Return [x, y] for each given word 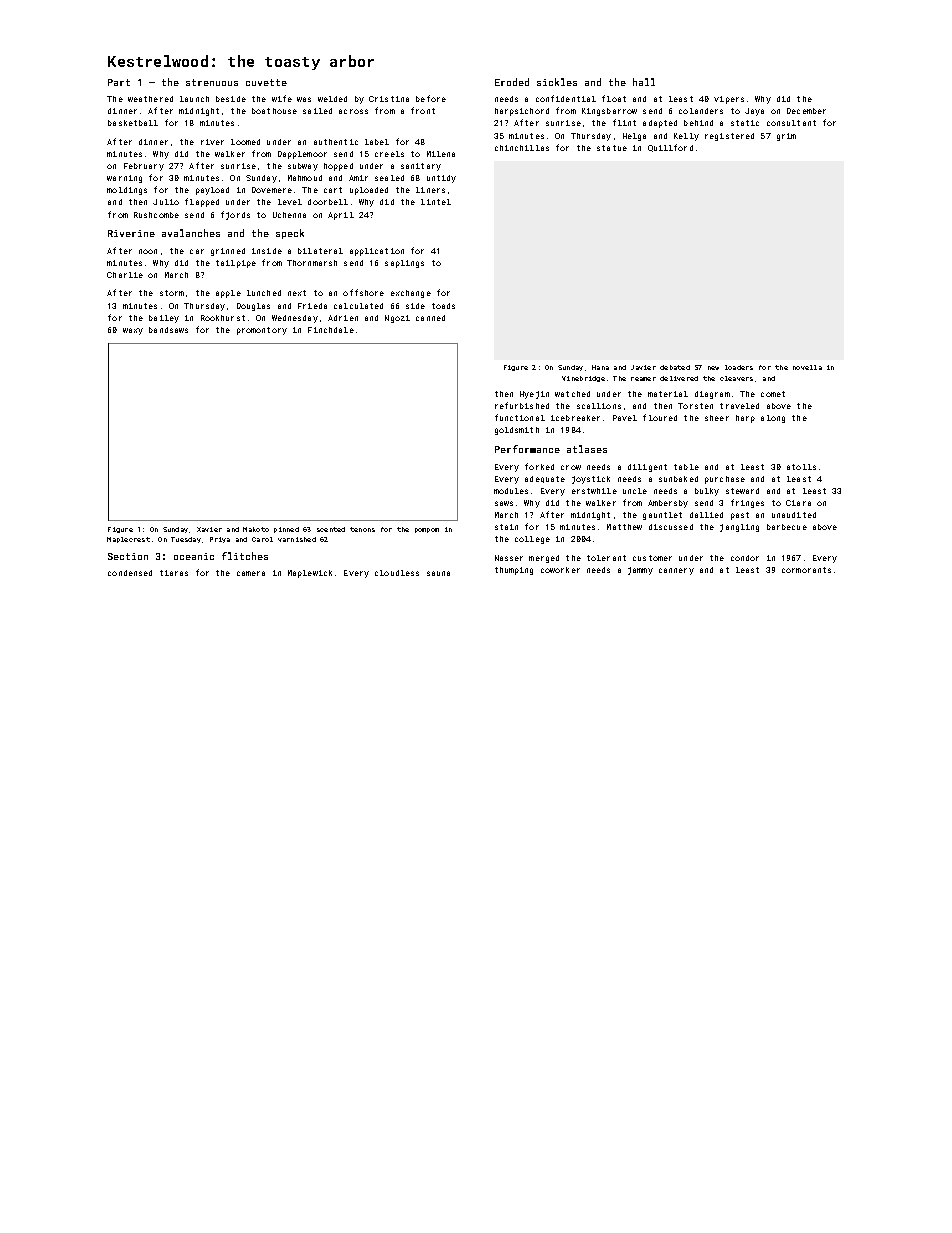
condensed [130, 573]
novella [807, 367]
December [806, 111]
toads [443, 306]
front [423, 110]
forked [539, 466]
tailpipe [236, 264]
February [144, 167]
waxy [133, 331]
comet [773, 394]
